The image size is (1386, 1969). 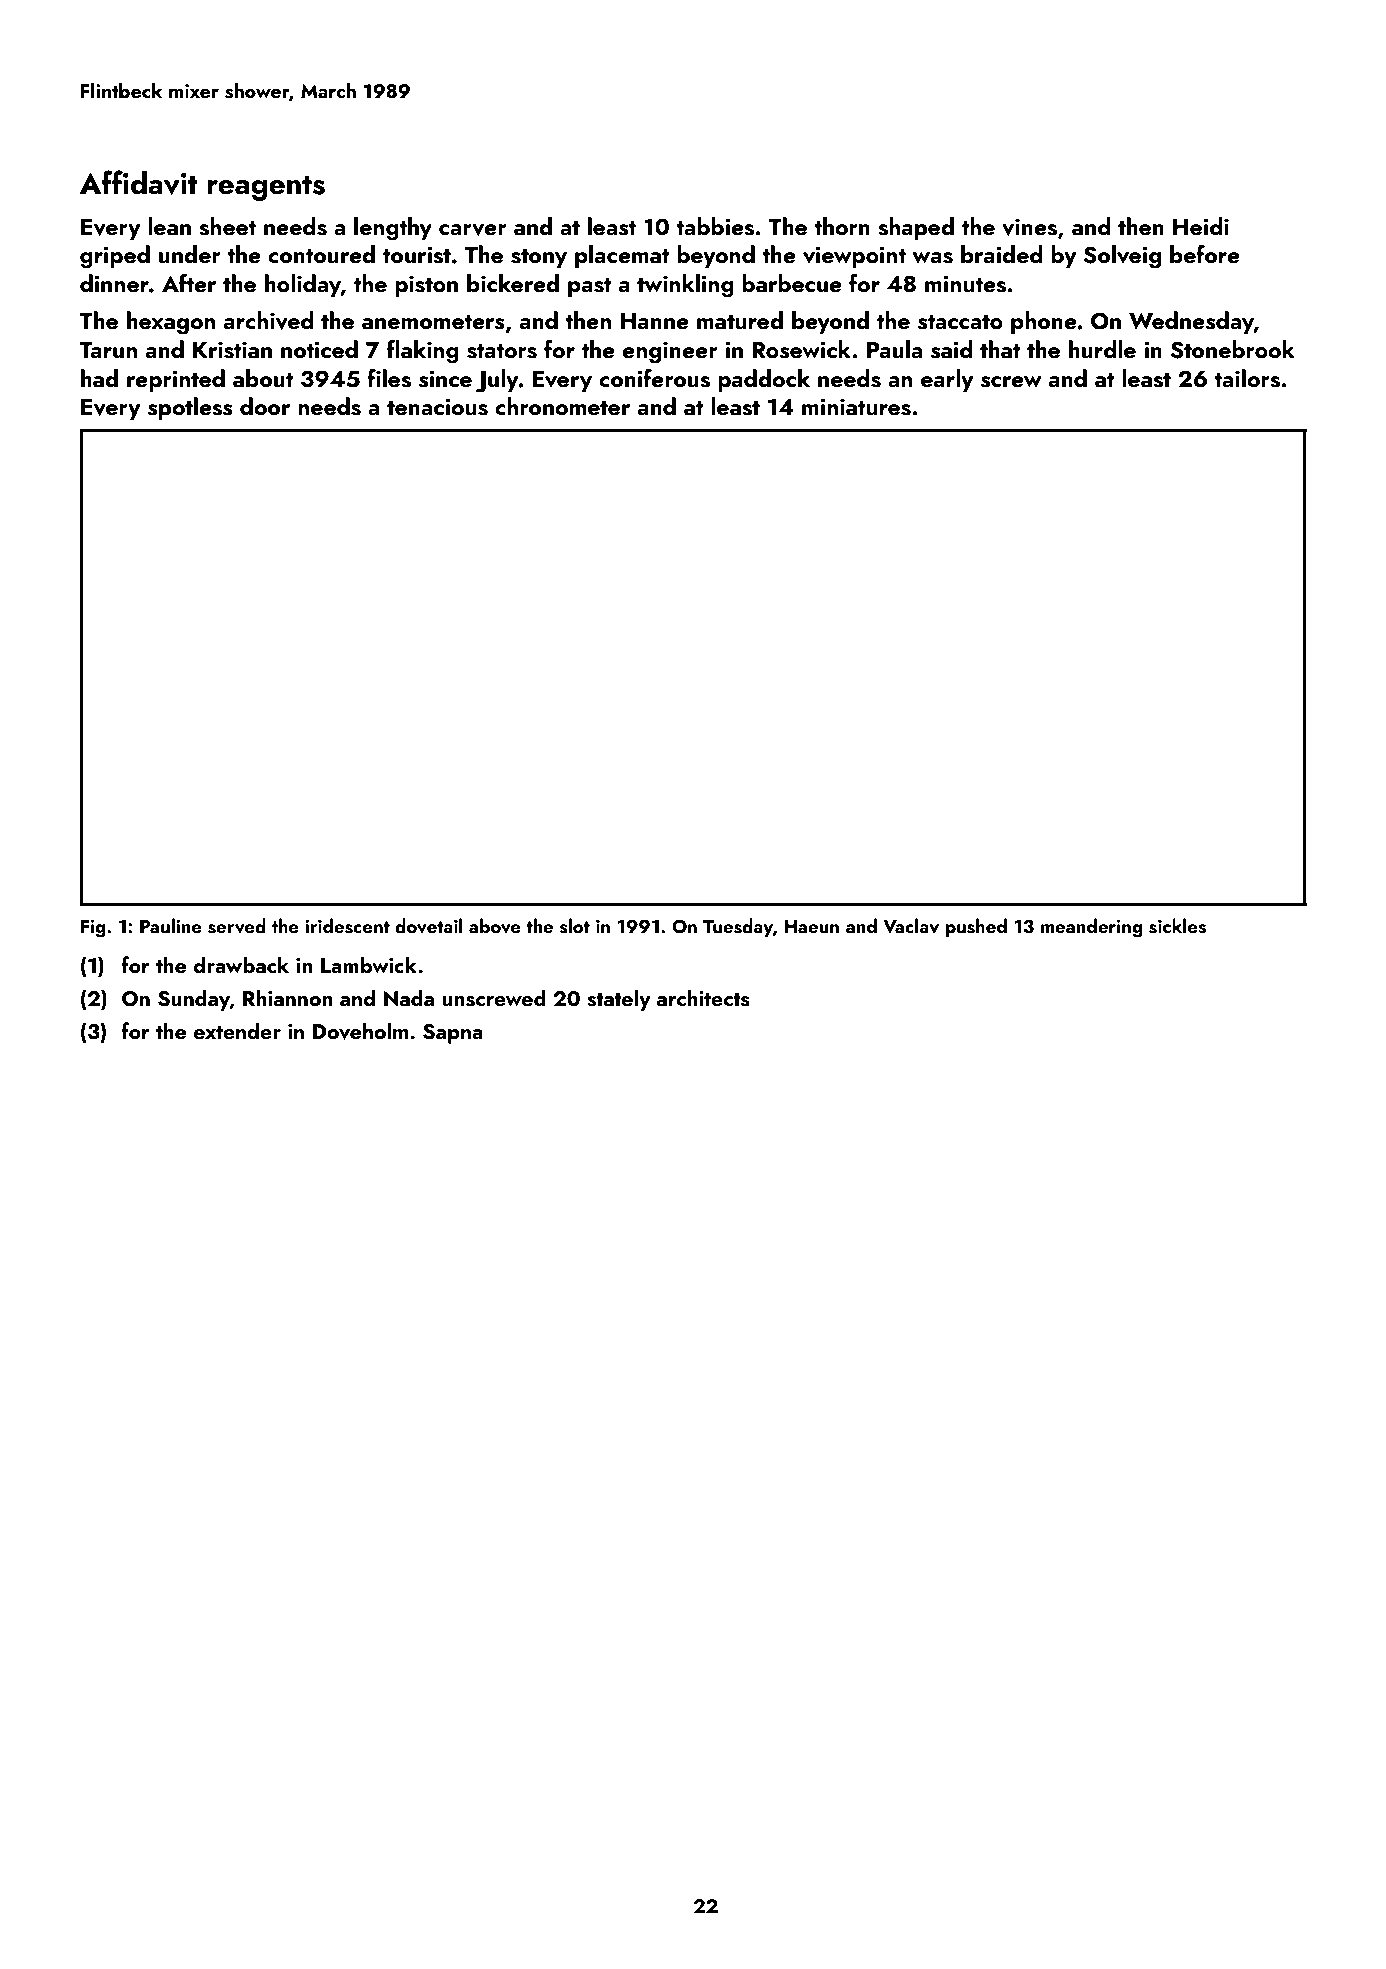 What do you see at coordinates (237, 1030) in the screenshot?
I see `extender` at bounding box center [237, 1030].
